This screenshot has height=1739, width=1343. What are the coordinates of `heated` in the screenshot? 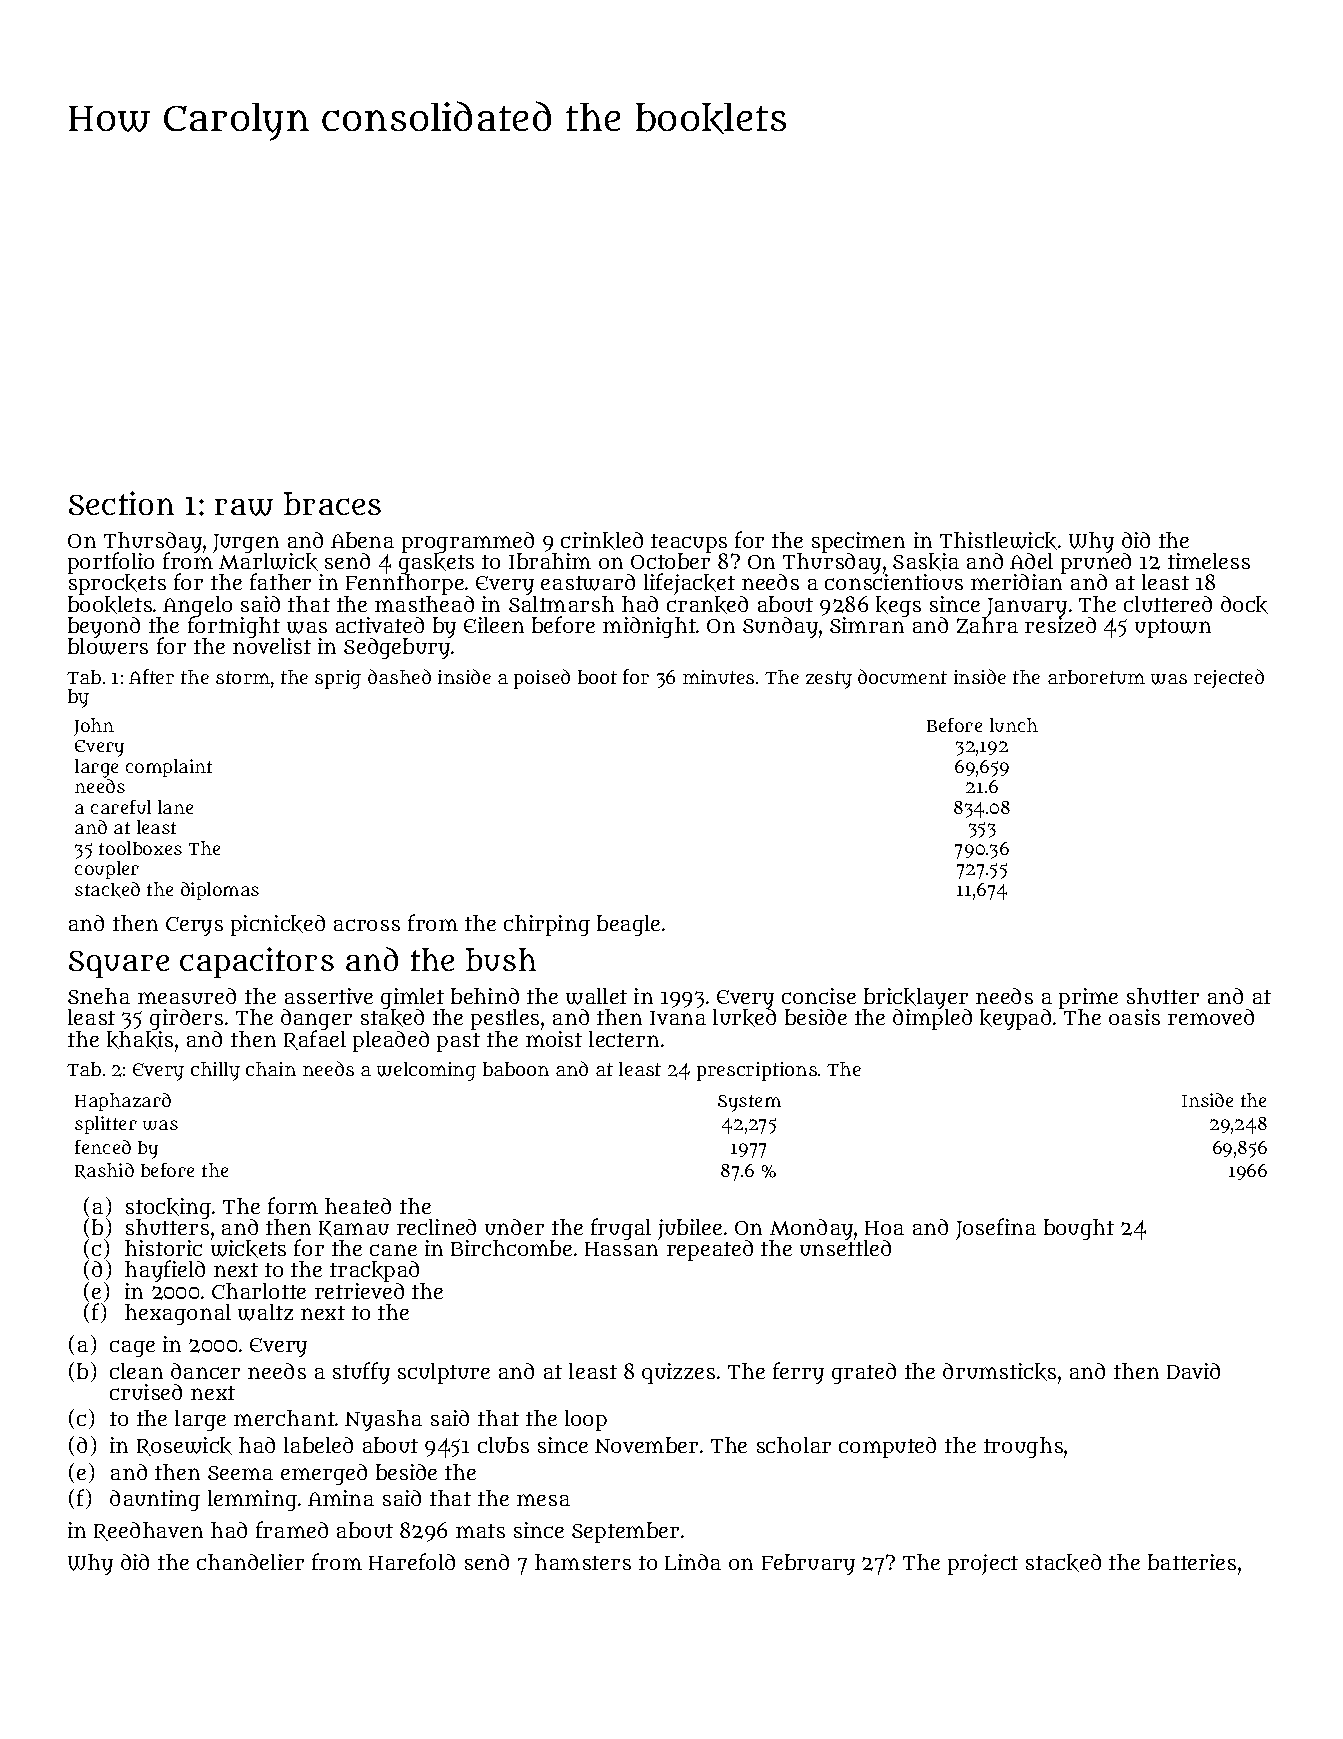 It's located at (358, 1206).
